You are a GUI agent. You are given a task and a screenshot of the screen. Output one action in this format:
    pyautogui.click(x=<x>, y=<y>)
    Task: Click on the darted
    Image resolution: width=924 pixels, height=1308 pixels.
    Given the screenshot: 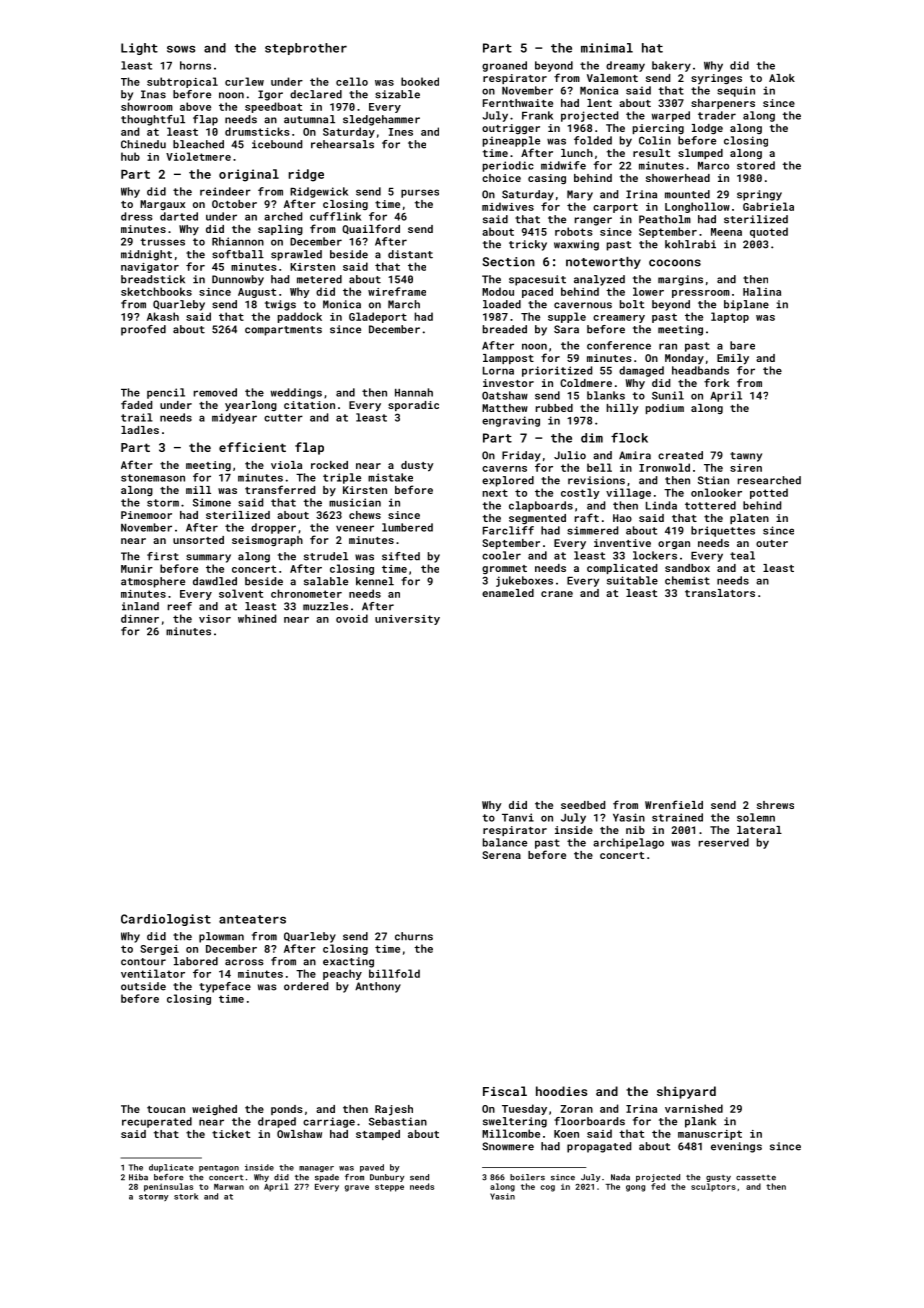 What is the action you would take?
    pyautogui.click(x=179, y=216)
